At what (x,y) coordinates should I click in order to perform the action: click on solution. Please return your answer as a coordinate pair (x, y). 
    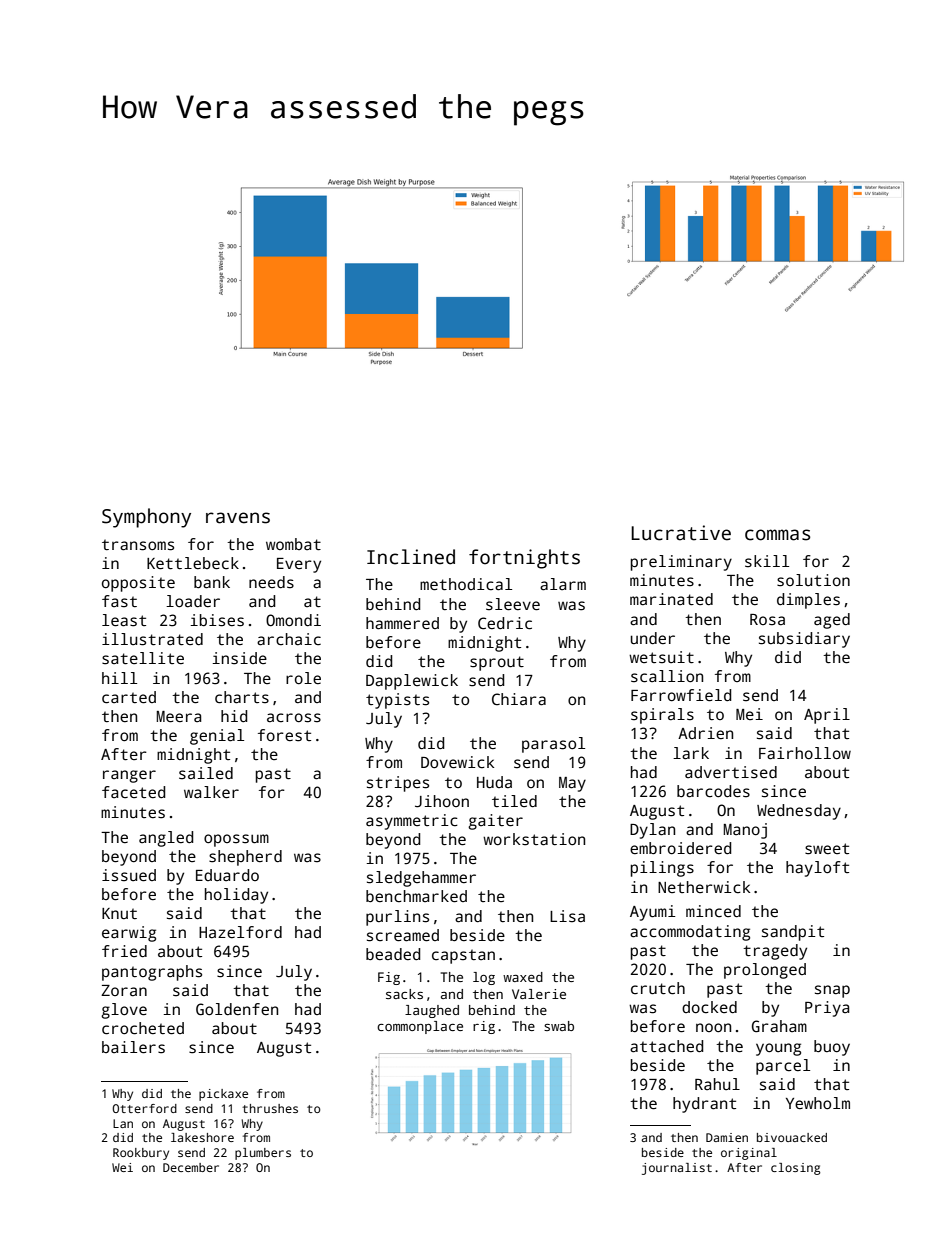
    Looking at the image, I should click on (813, 580).
